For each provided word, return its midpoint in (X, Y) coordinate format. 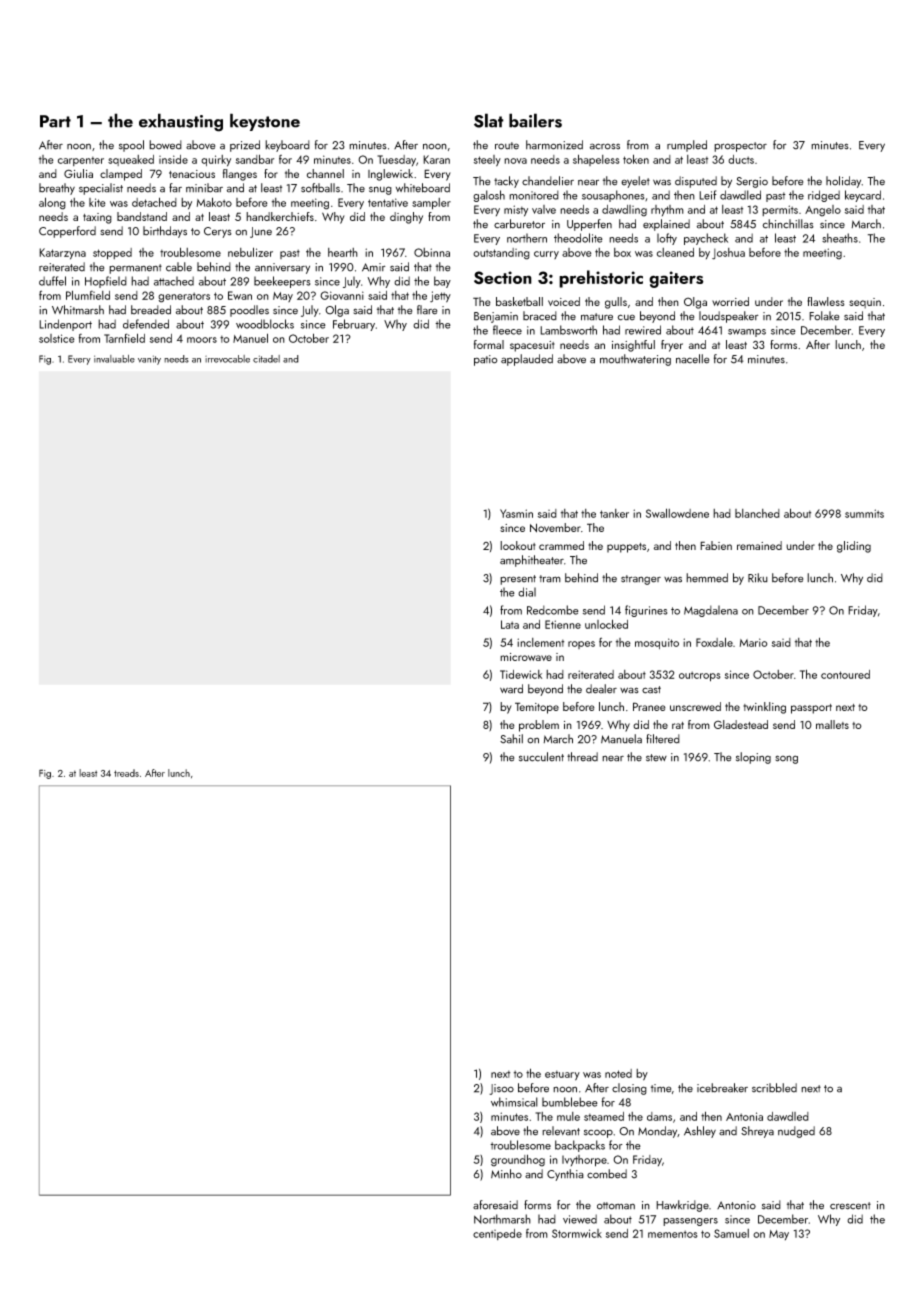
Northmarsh (502, 1219)
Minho (506, 1174)
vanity (149, 360)
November (555, 528)
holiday (844, 182)
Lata (510, 624)
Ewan (240, 295)
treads (126, 773)
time (661, 1088)
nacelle (692, 359)
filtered (663, 739)
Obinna (432, 252)
